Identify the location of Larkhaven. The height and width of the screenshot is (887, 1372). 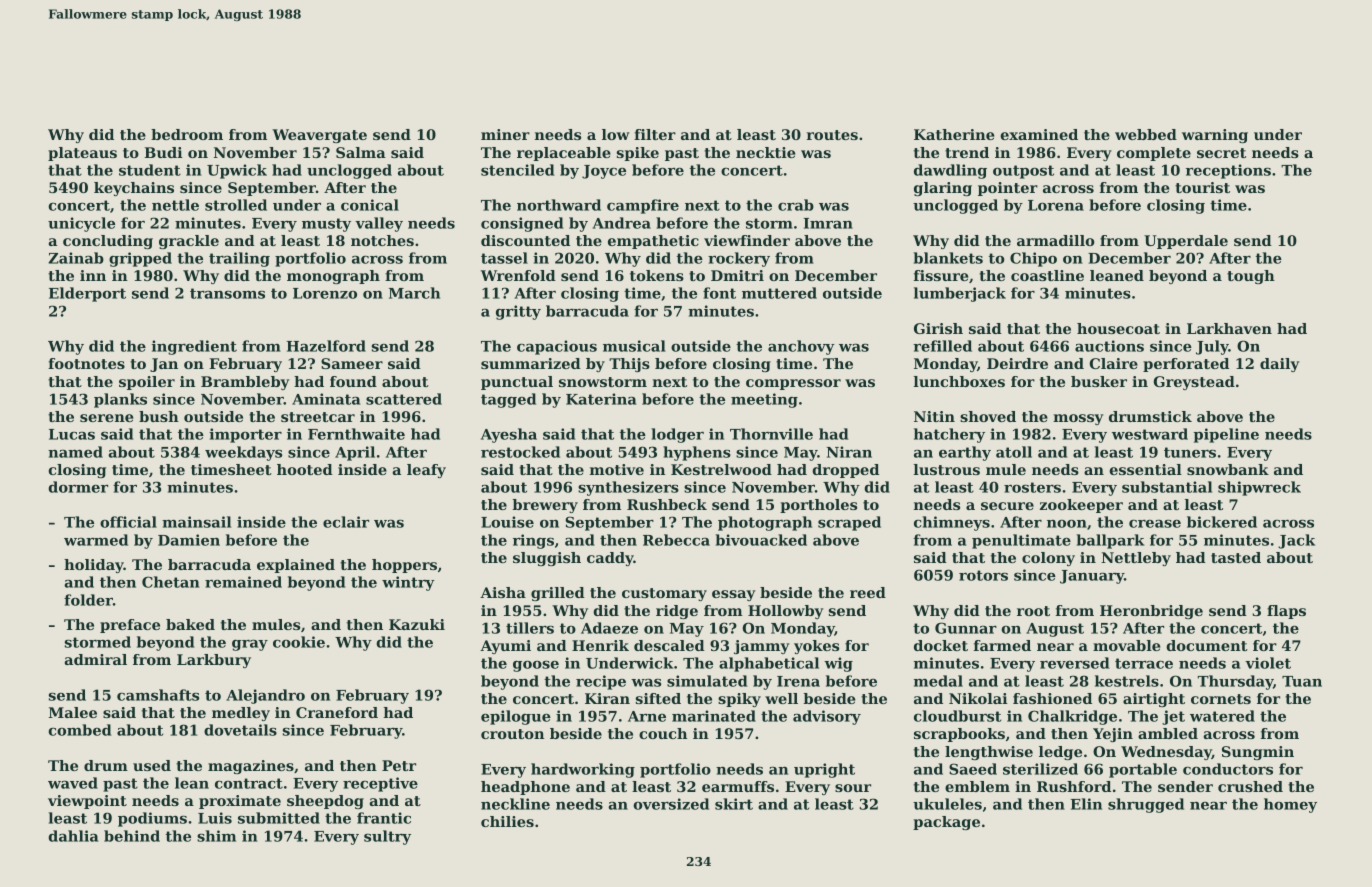
(1229, 328).
